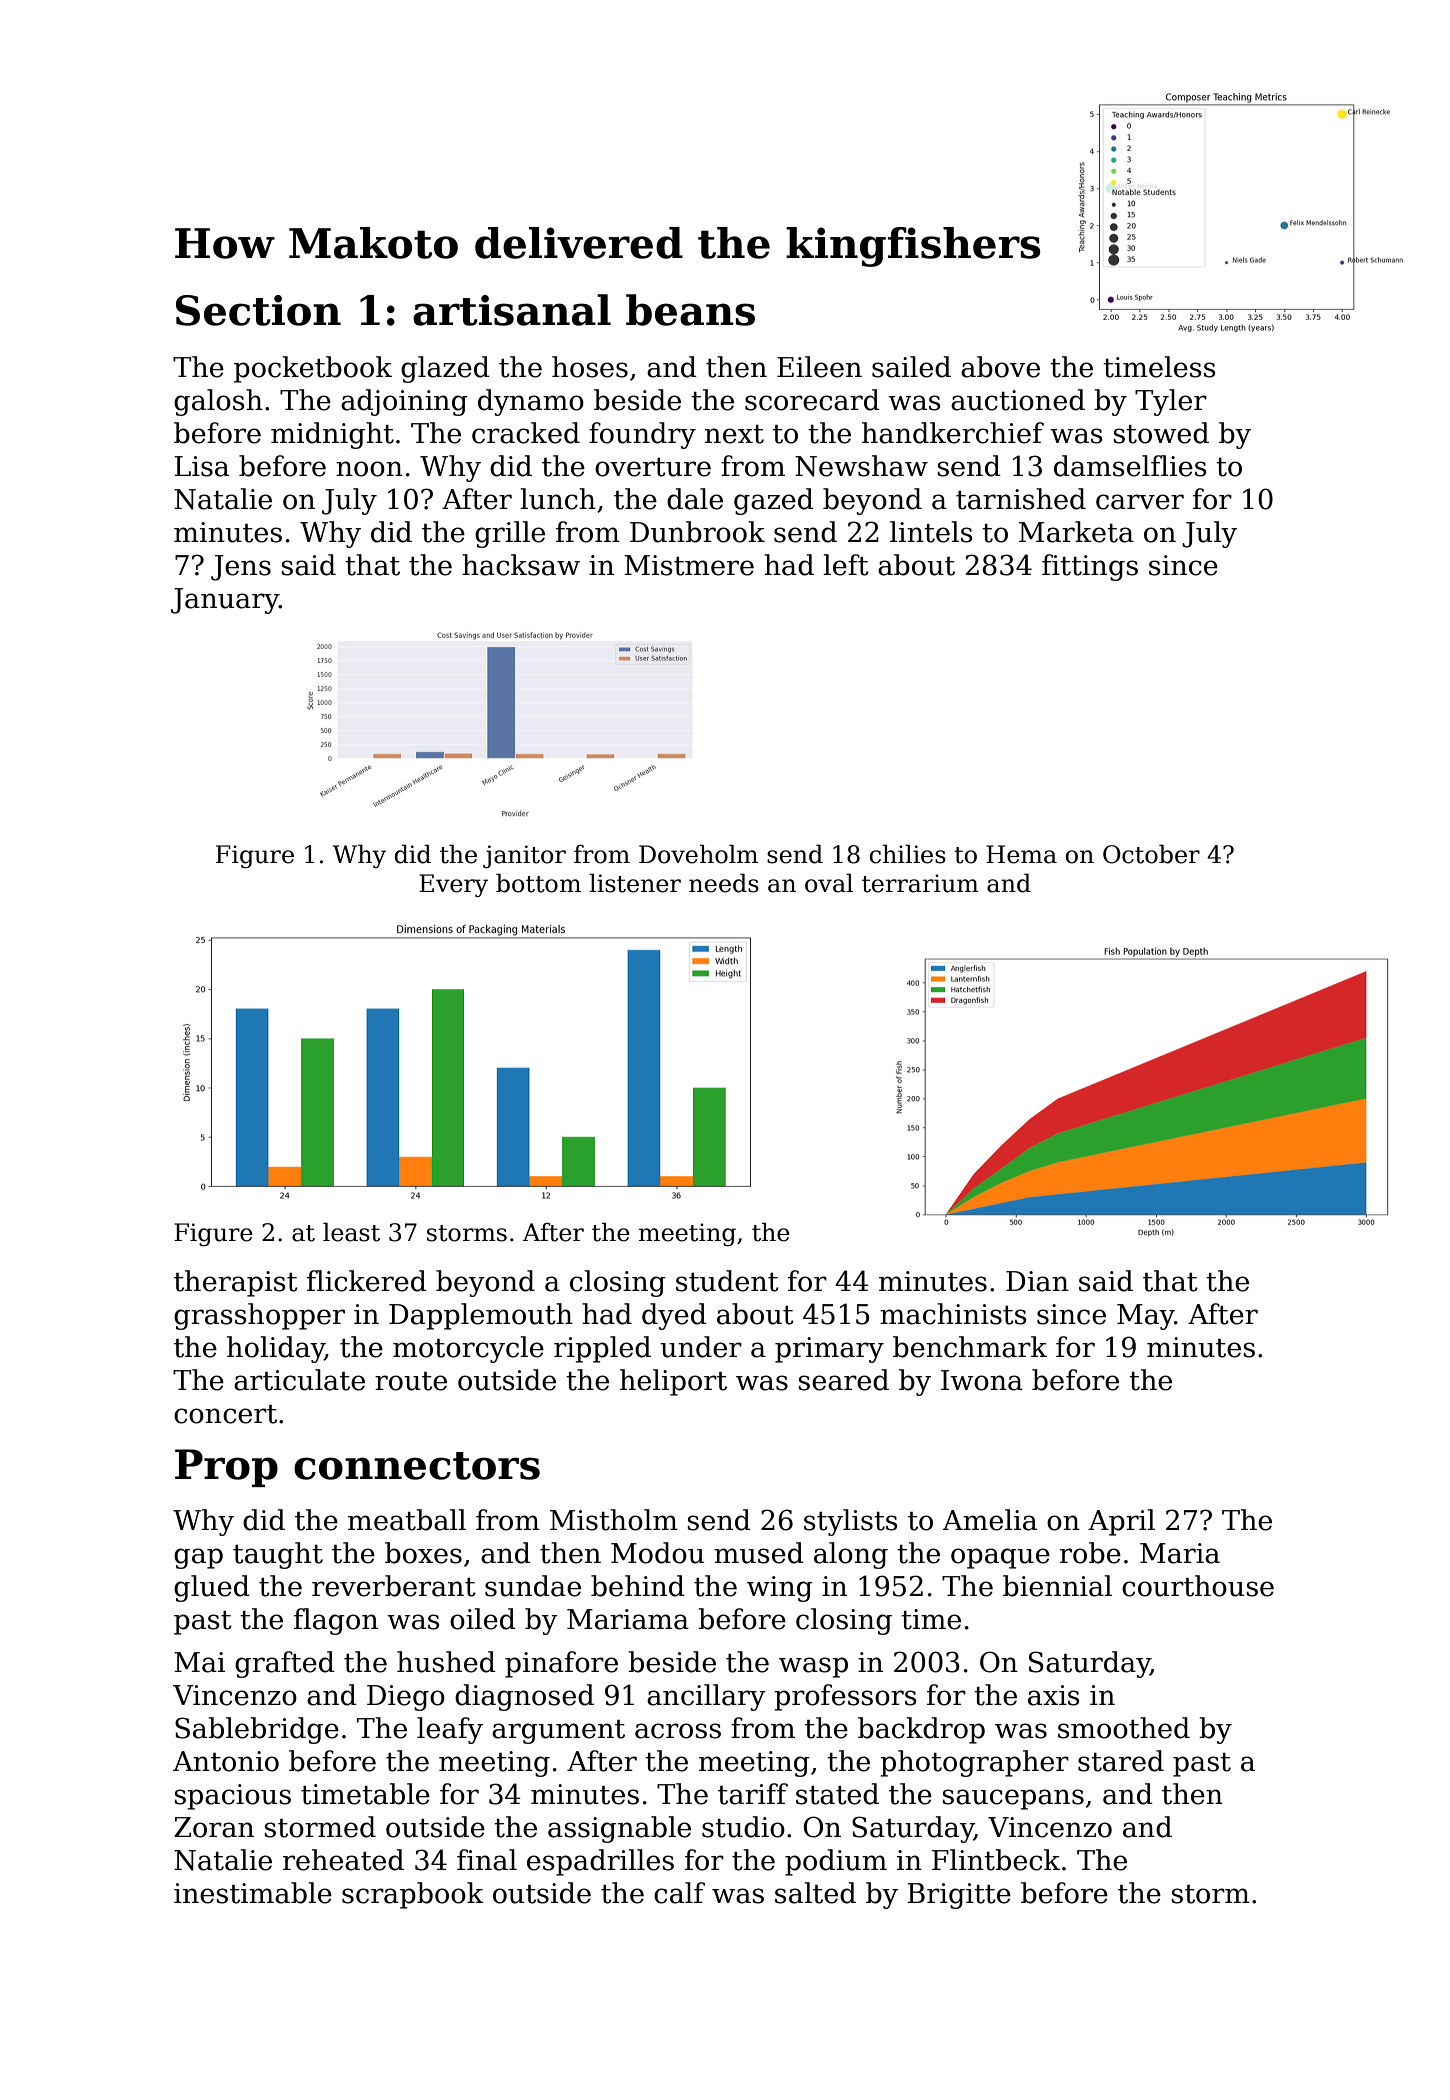 The width and height of the screenshot is (1450, 2100). I want to click on fittings, so click(1090, 567).
